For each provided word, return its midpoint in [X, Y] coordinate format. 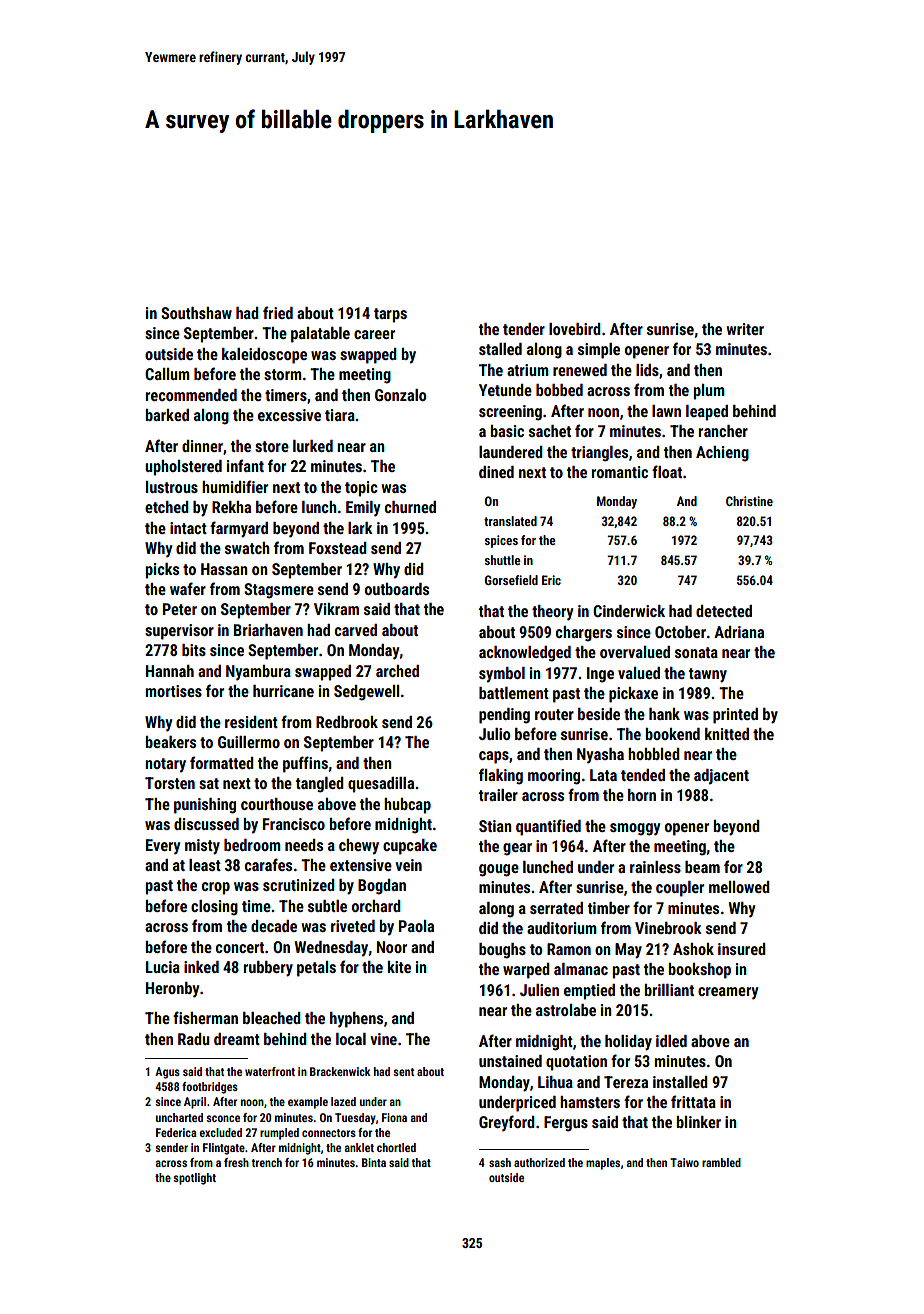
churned [410, 507]
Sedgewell [366, 693]
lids [647, 370]
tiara [340, 415]
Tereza [626, 1082]
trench [267, 1162]
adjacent [721, 777]
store [272, 446]
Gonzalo [400, 395]
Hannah [170, 671]
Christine [749, 501]
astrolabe [566, 1010]
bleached [272, 1018]
